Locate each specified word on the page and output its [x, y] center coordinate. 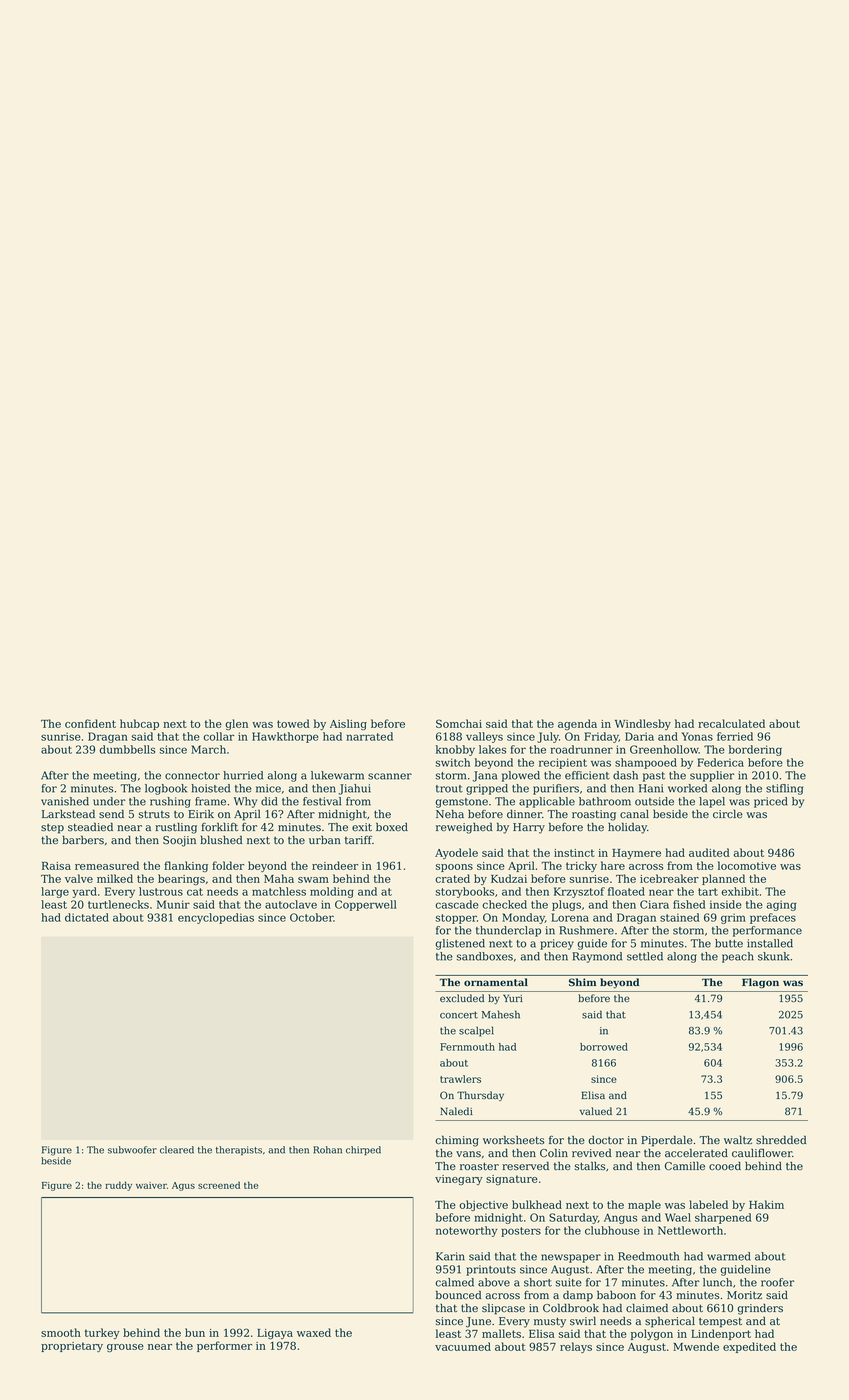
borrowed [604, 1047]
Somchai [459, 723]
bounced [459, 1294]
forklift [219, 826]
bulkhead [537, 1204]
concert [459, 1015]
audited [709, 852]
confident [90, 723]
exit [362, 827]
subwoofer [132, 1150]
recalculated [731, 723]
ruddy [118, 1186]
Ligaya [275, 1334]
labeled [708, 1204]
